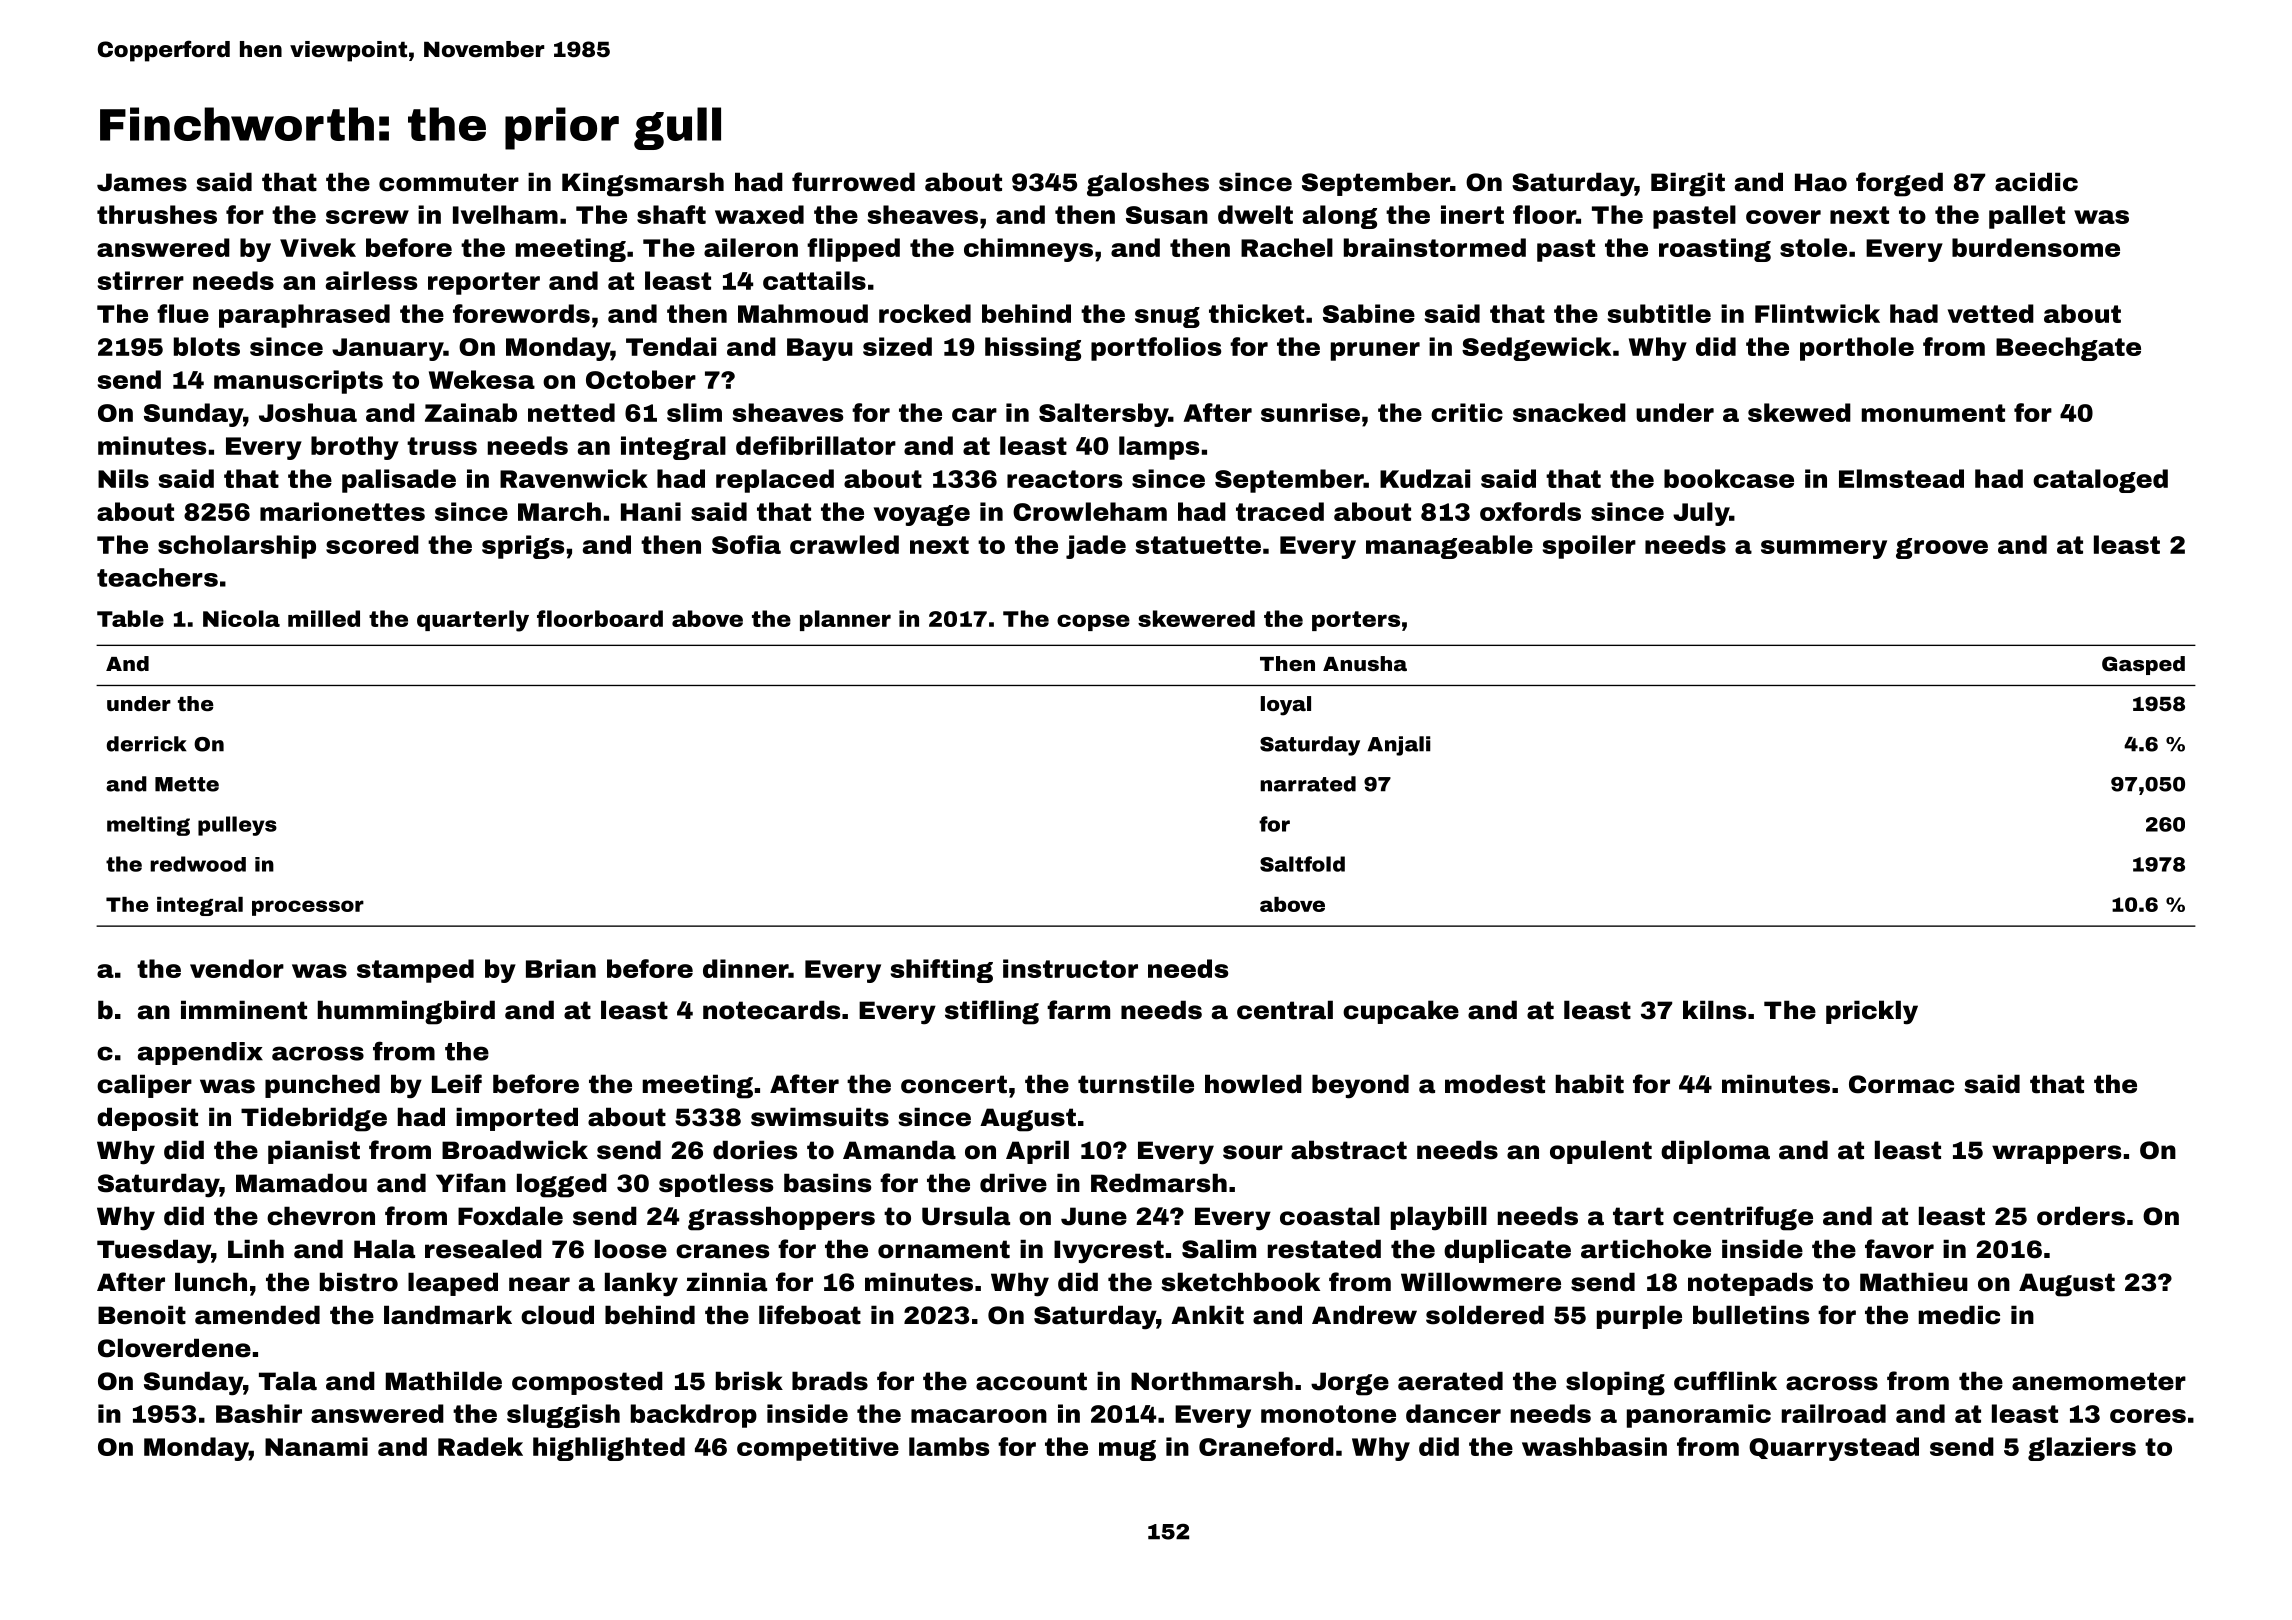 This image has height=1620, width=2292. I want to click on centrifuge, so click(1743, 1218).
